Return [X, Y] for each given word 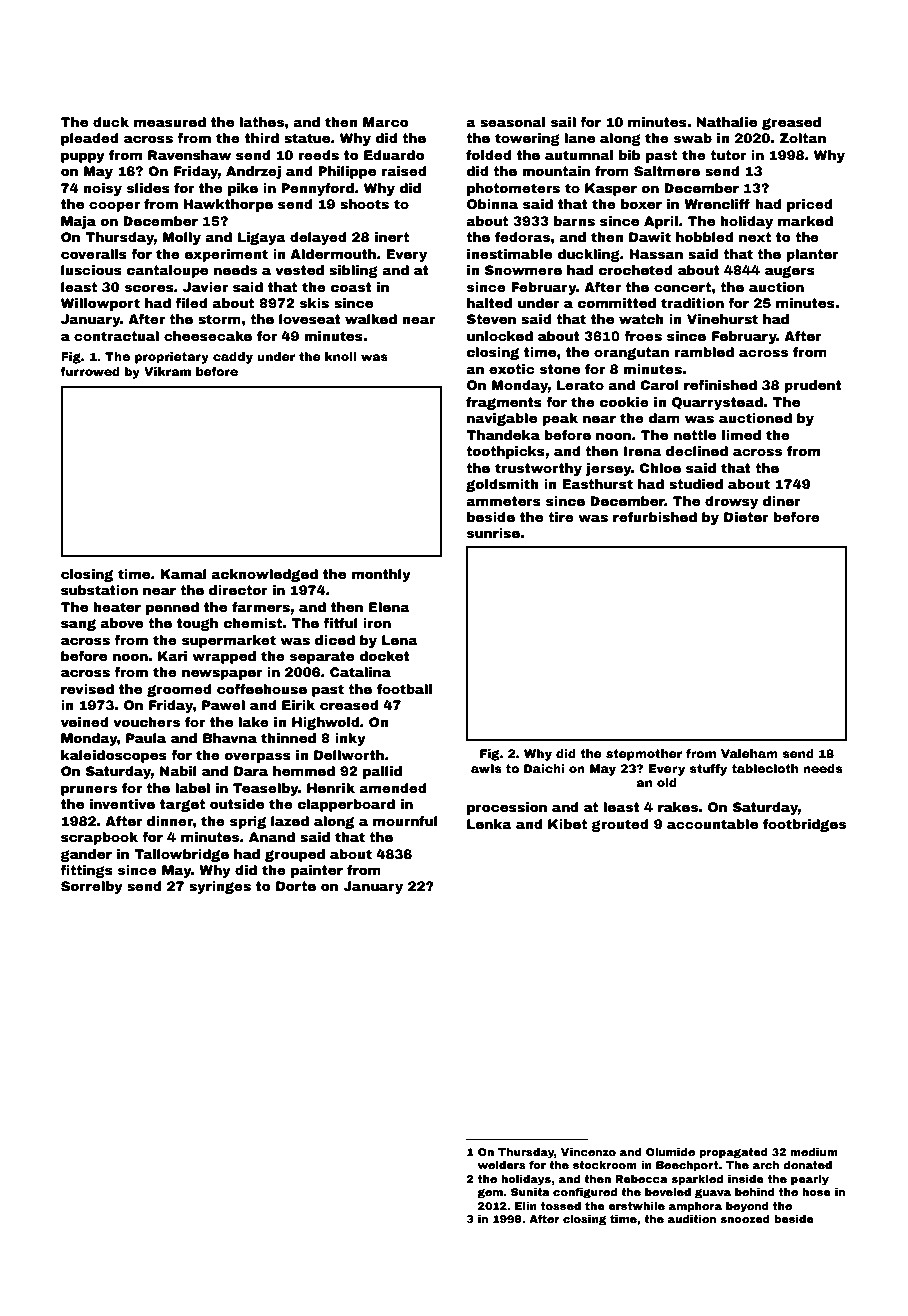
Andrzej [253, 172]
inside [746, 1179]
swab [693, 138]
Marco [385, 122]
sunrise [493, 533]
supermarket [229, 641]
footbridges [804, 825]
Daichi [544, 768]
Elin [526, 1206]
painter [317, 871]
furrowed [90, 371]
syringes [220, 887]
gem [490, 1194]
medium [814, 1152]
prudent [813, 386]
